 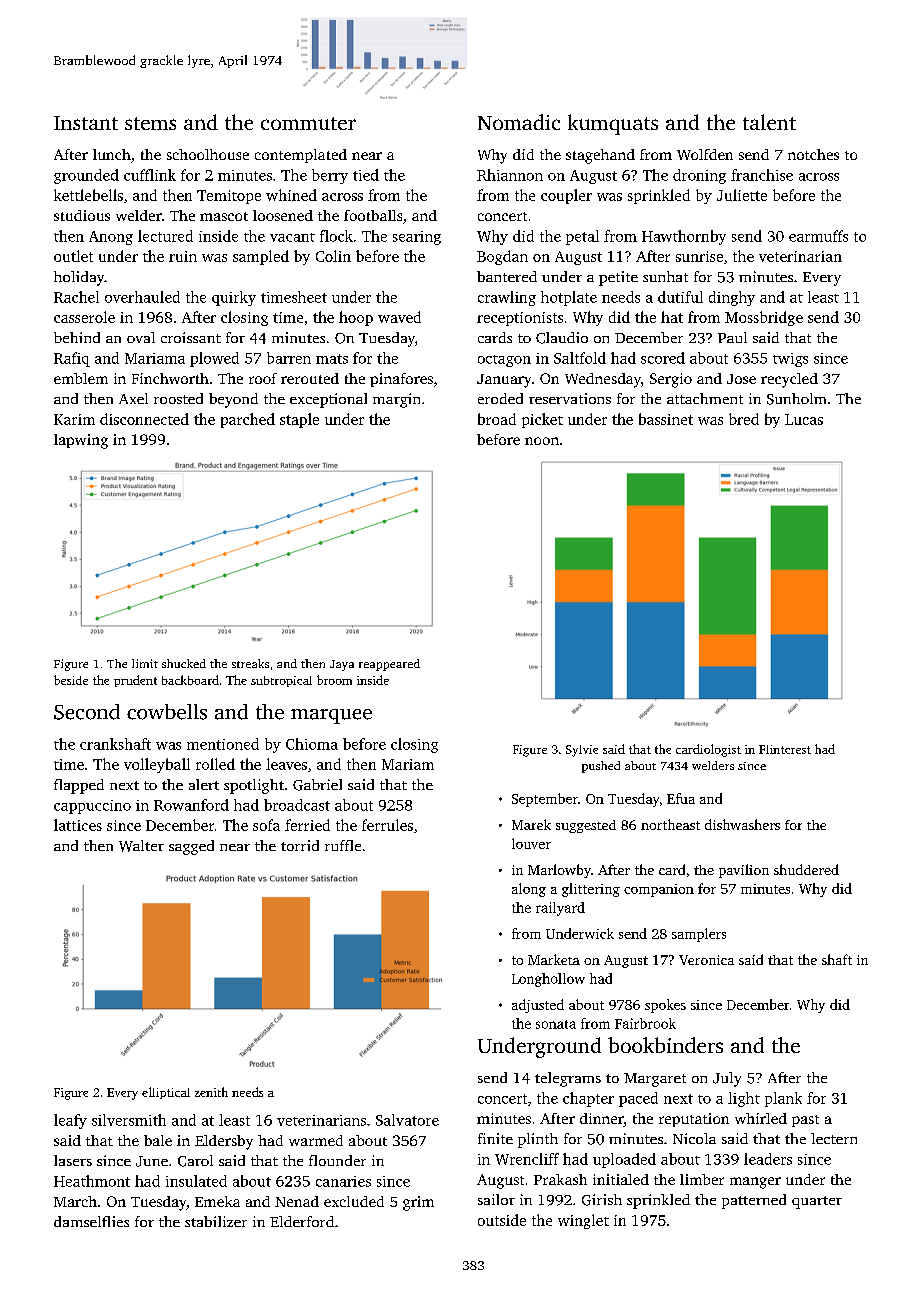 I want to click on earmuffs, so click(x=818, y=236).
